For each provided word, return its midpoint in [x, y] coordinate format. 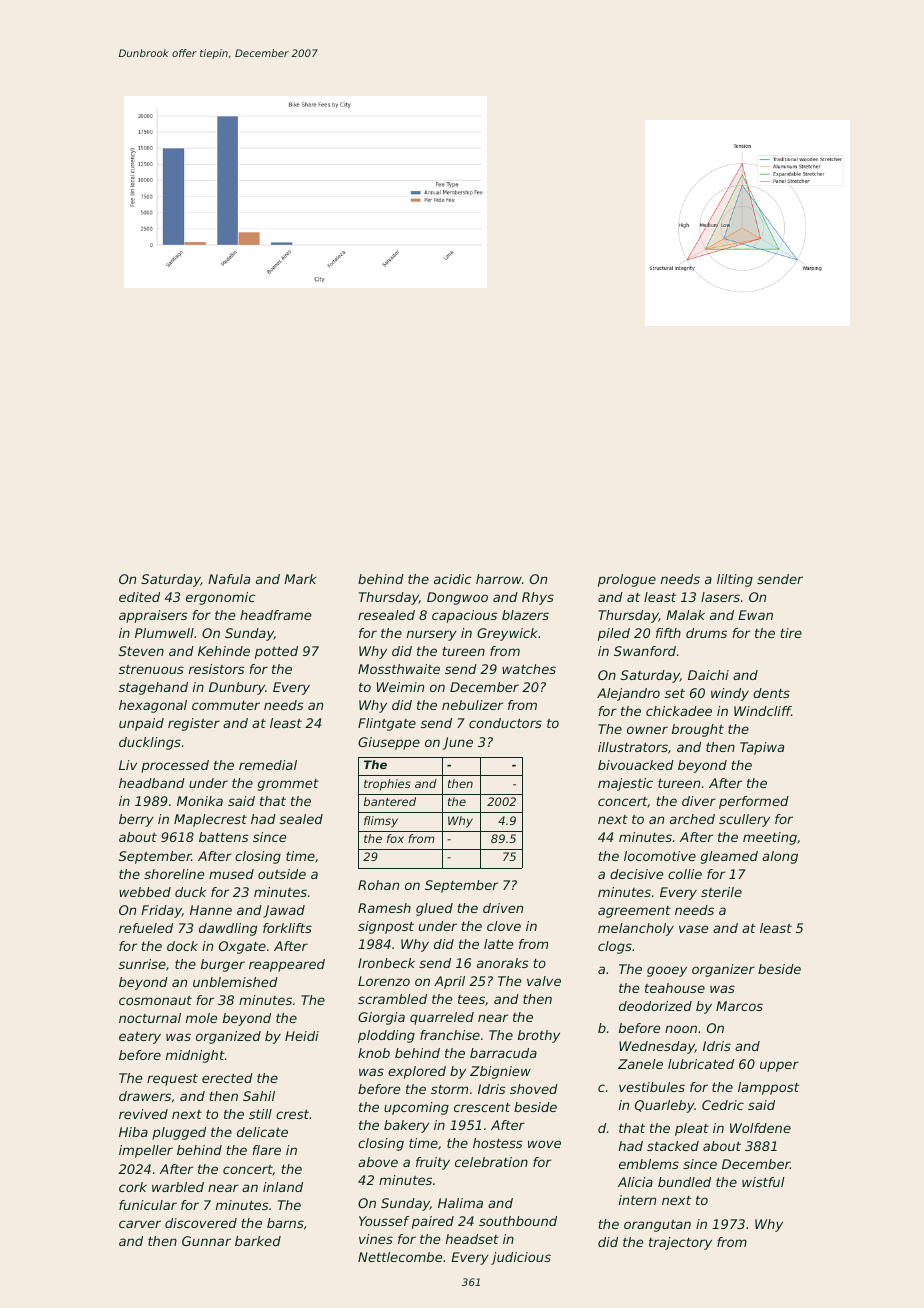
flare [266, 1150]
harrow [499, 579]
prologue [627, 580]
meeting [770, 838]
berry [136, 820]
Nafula [229, 579]
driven [503, 908]
